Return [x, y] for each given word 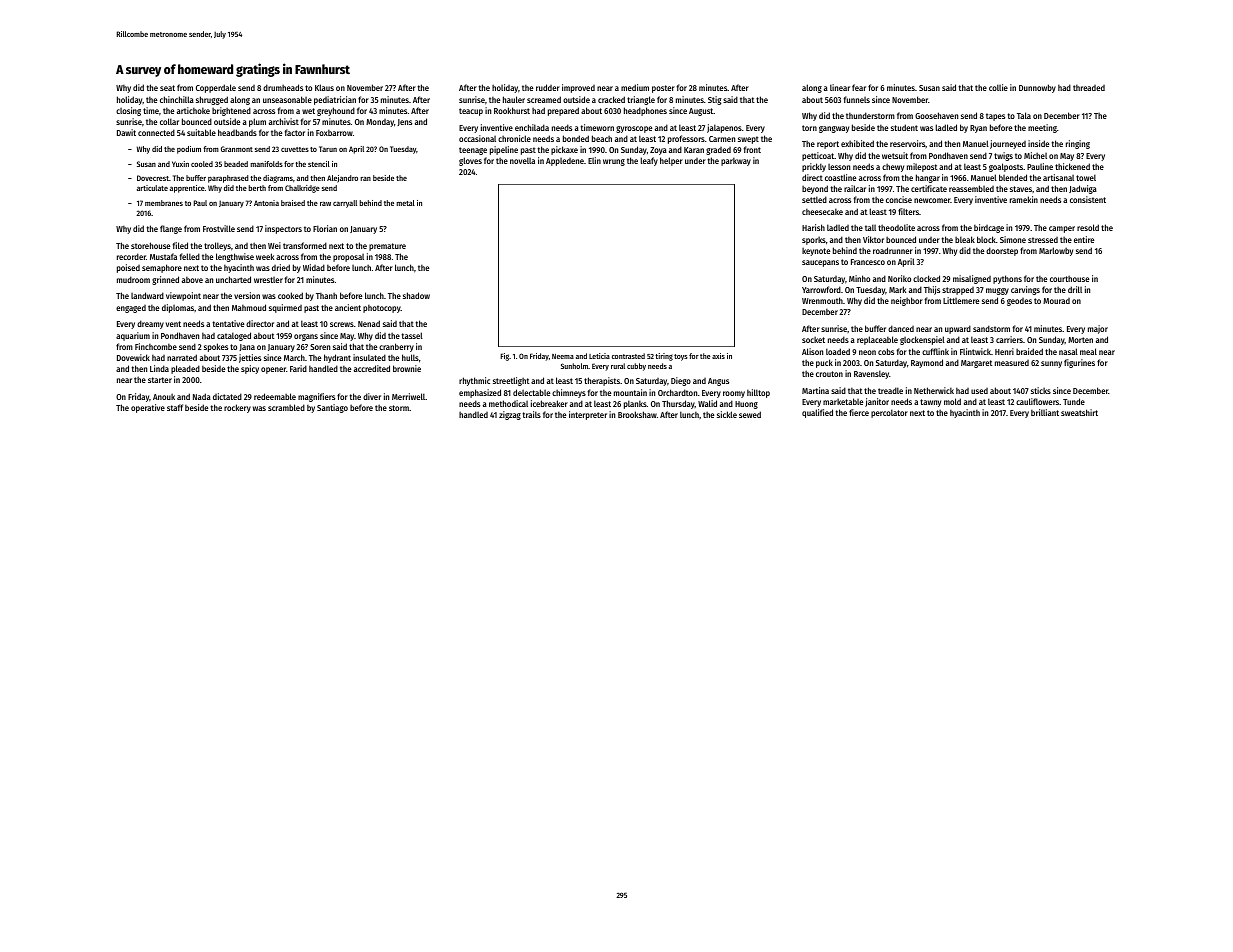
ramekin [1024, 199]
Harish [813, 227]
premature [387, 247]
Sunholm [574, 366]
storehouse [150, 245]
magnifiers [316, 397]
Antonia [266, 203]
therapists [602, 381]
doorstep [1002, 251]
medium [635, 87]
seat [167, 88]
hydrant [337, 358]
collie [998, 87]
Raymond [927, 363]
